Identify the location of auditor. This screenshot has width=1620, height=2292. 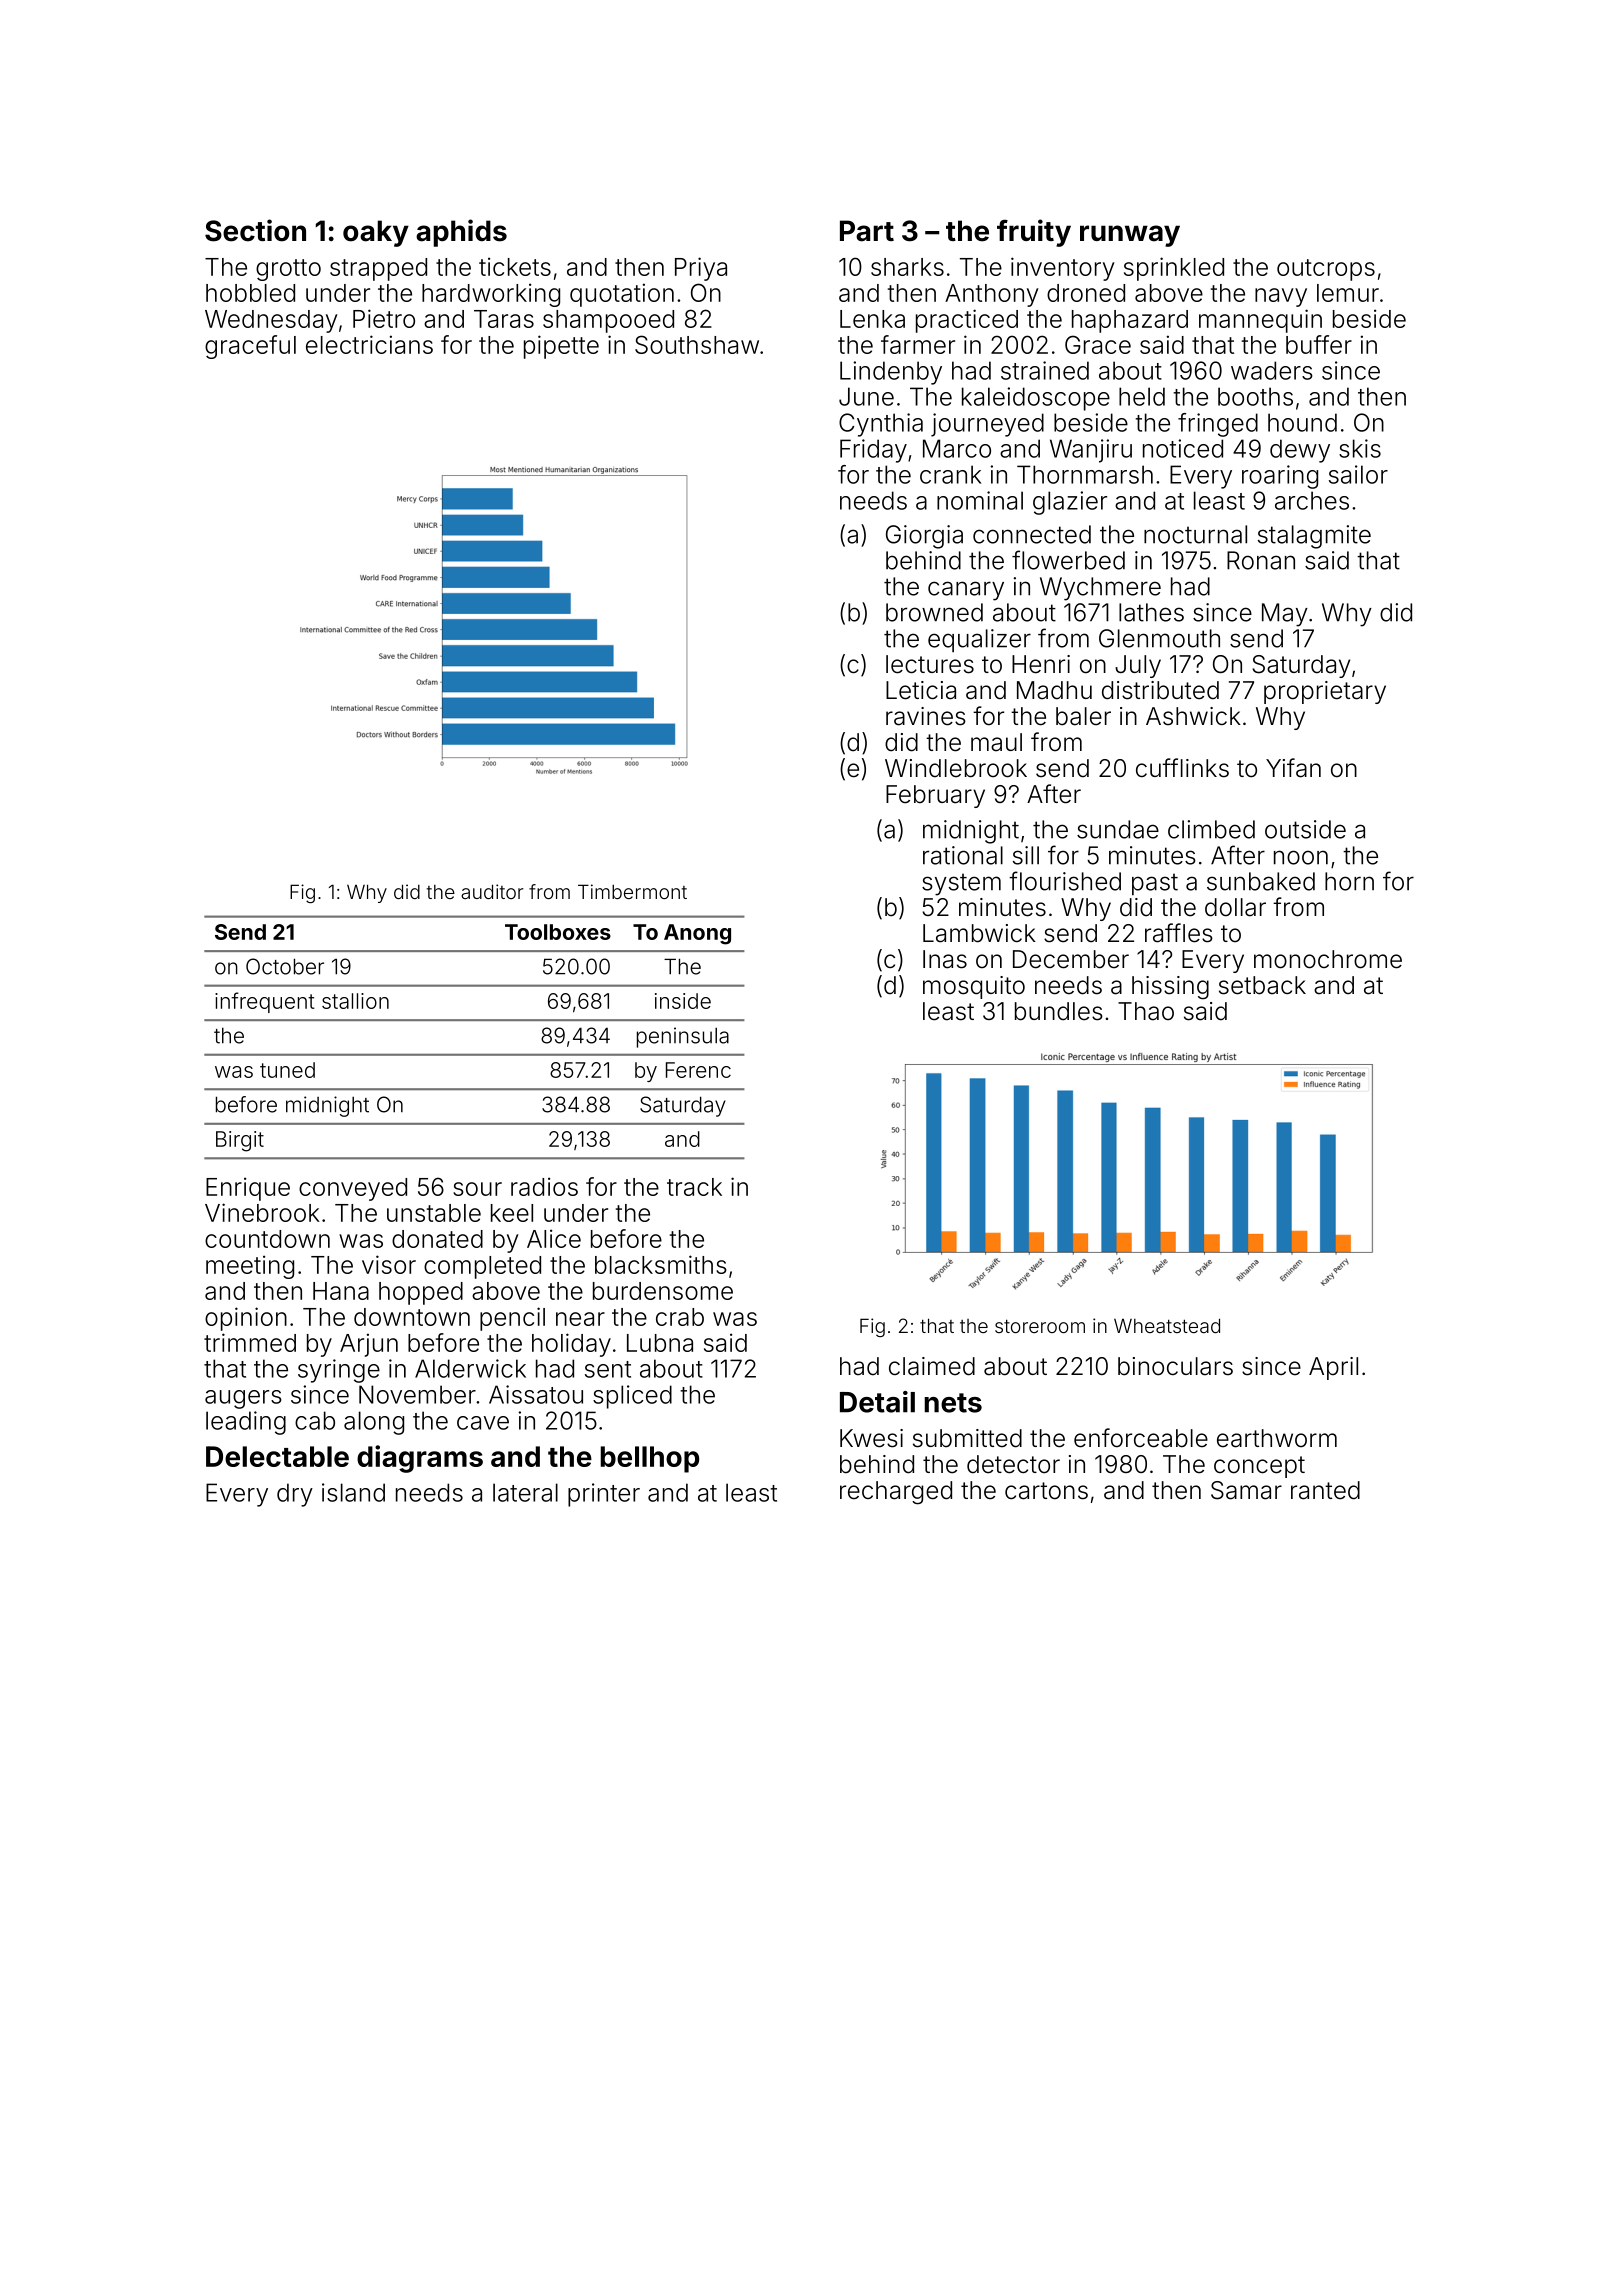
(492, 891).
